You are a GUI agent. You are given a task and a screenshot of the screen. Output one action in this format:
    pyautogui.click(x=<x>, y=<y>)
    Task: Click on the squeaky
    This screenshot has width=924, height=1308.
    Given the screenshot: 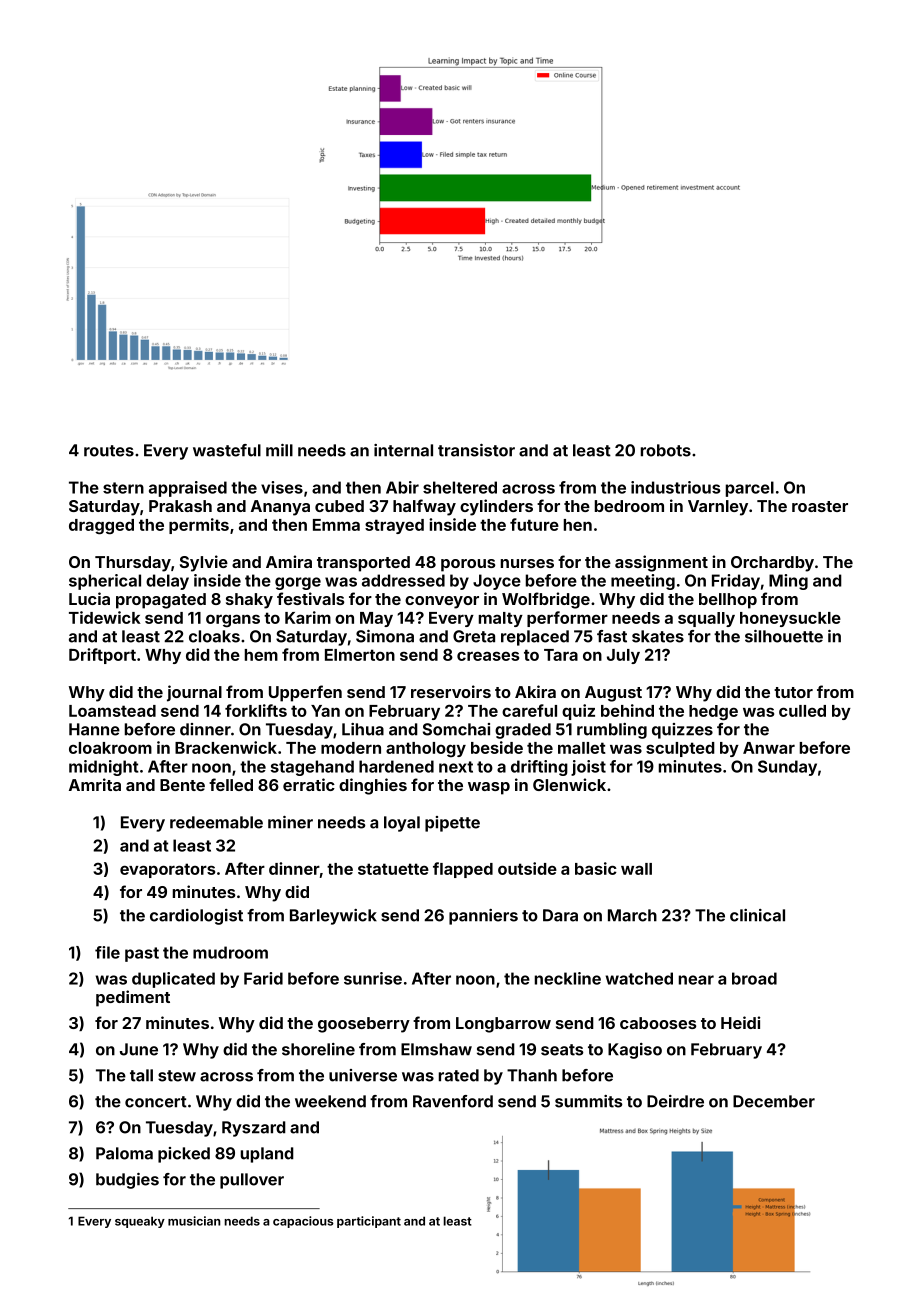 What is the action you would take?
    pyautogui.click(x=140, y=1222)
